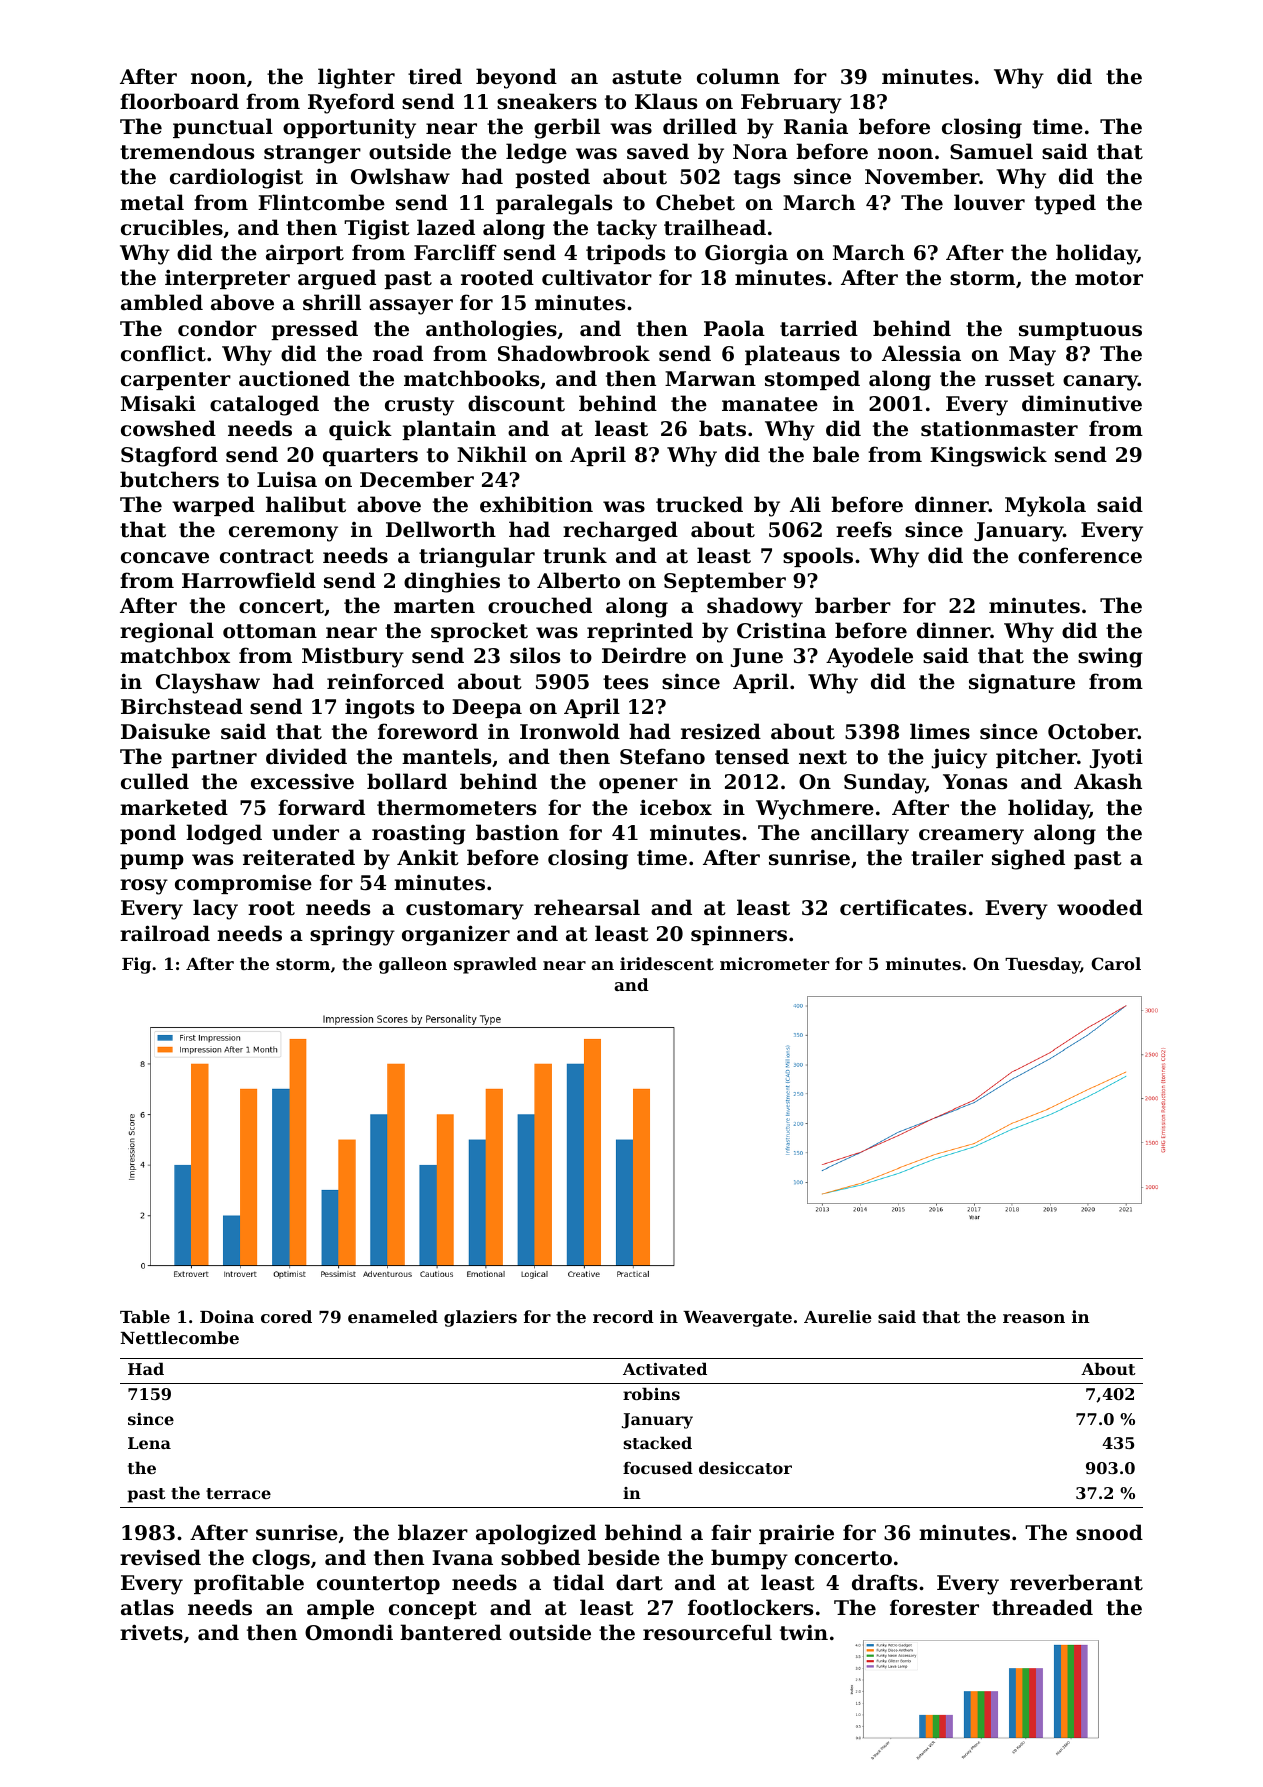 This screenshot has height=1787, width=1263. Describe the element at coordinates (165, 558) in the screenshot. I see `concave` at that location.
